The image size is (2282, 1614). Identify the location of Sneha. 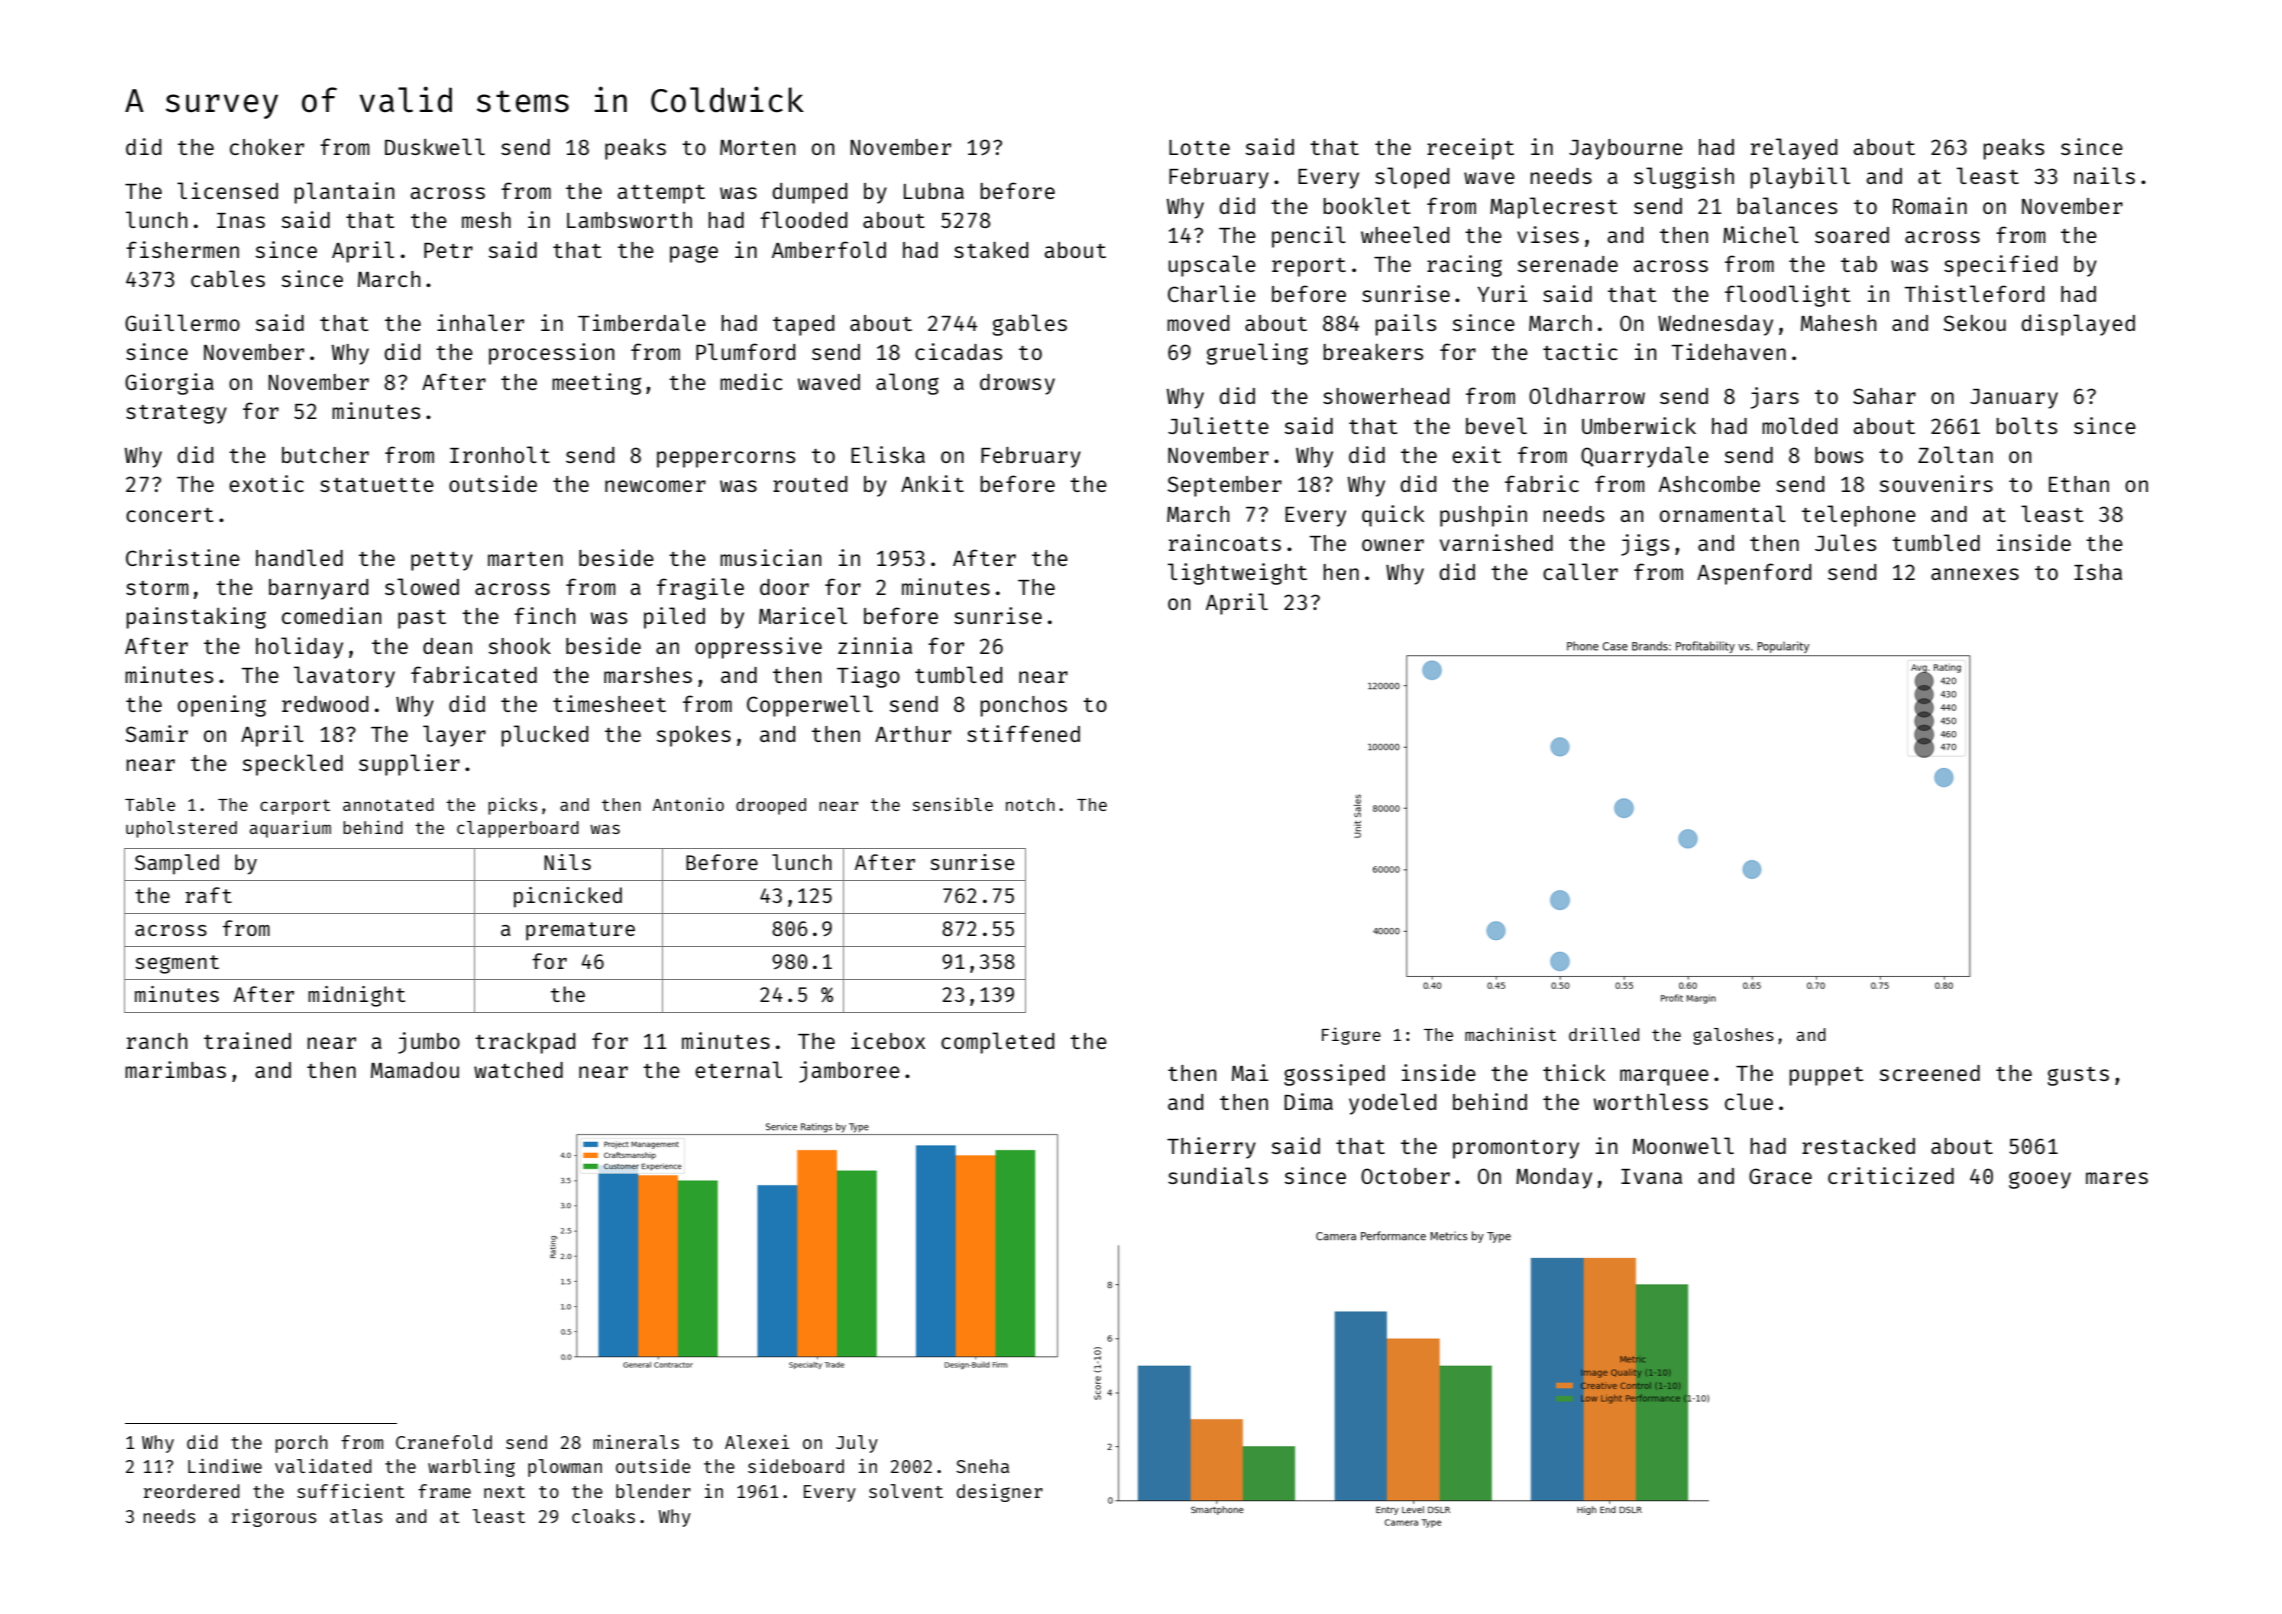
(982, 1466).
